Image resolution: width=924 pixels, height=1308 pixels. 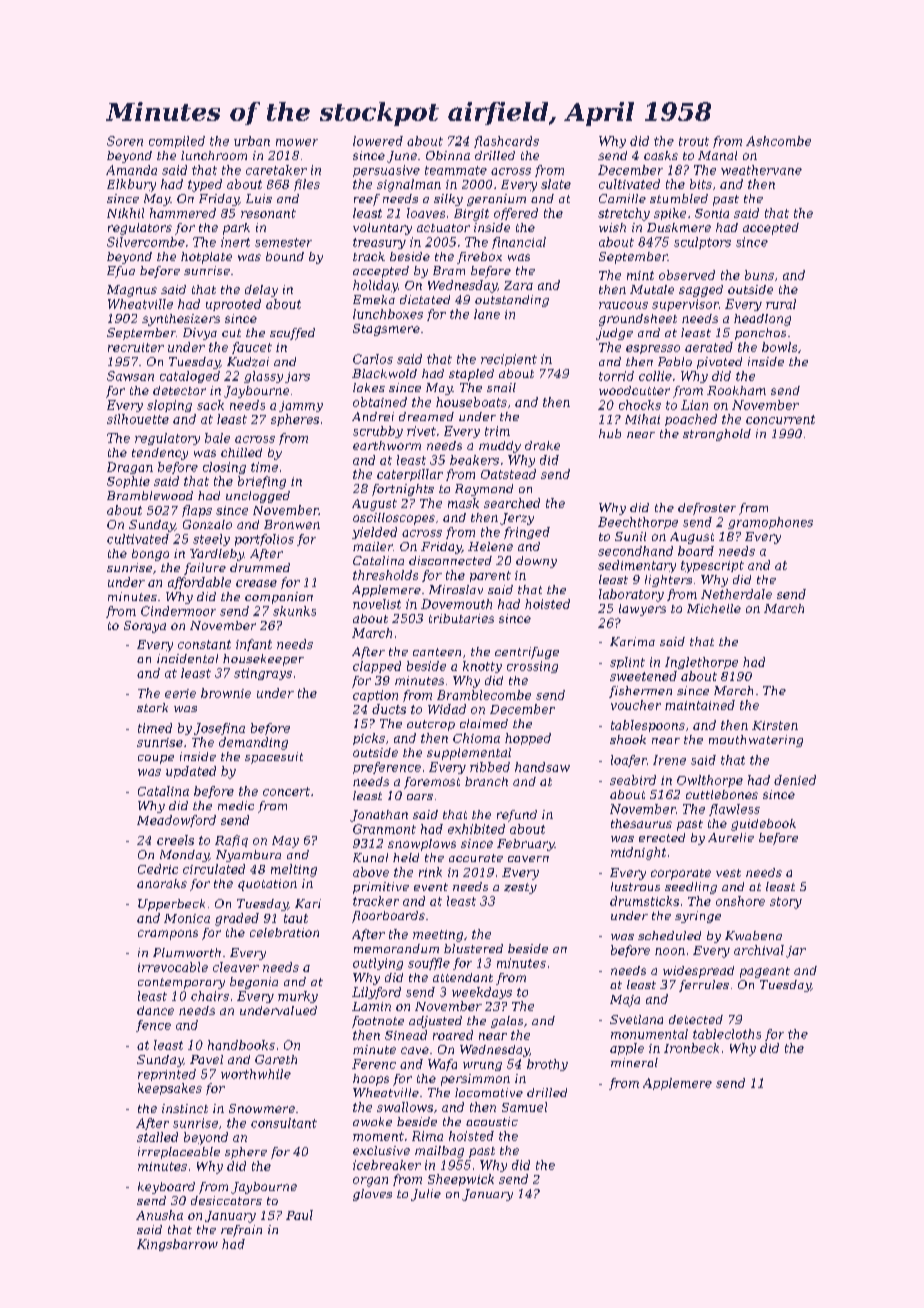 What do you see at coordinates (274, 758) in the screenshot?
I see `spacesuit` at bounding box center [274, 758].
